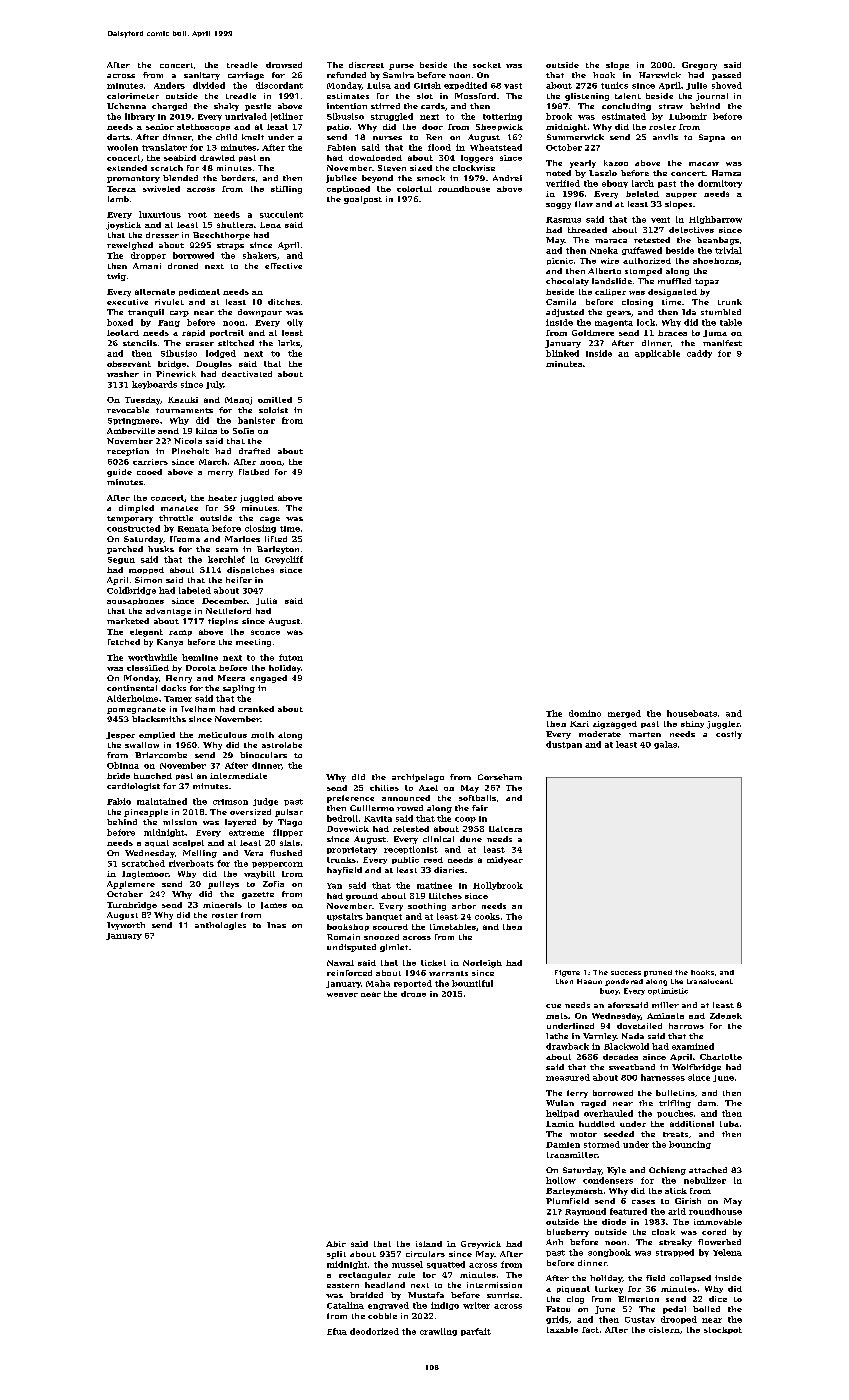 This screenshot has height=1400, width=849. I want to click on fact, so click(590, 1330).
